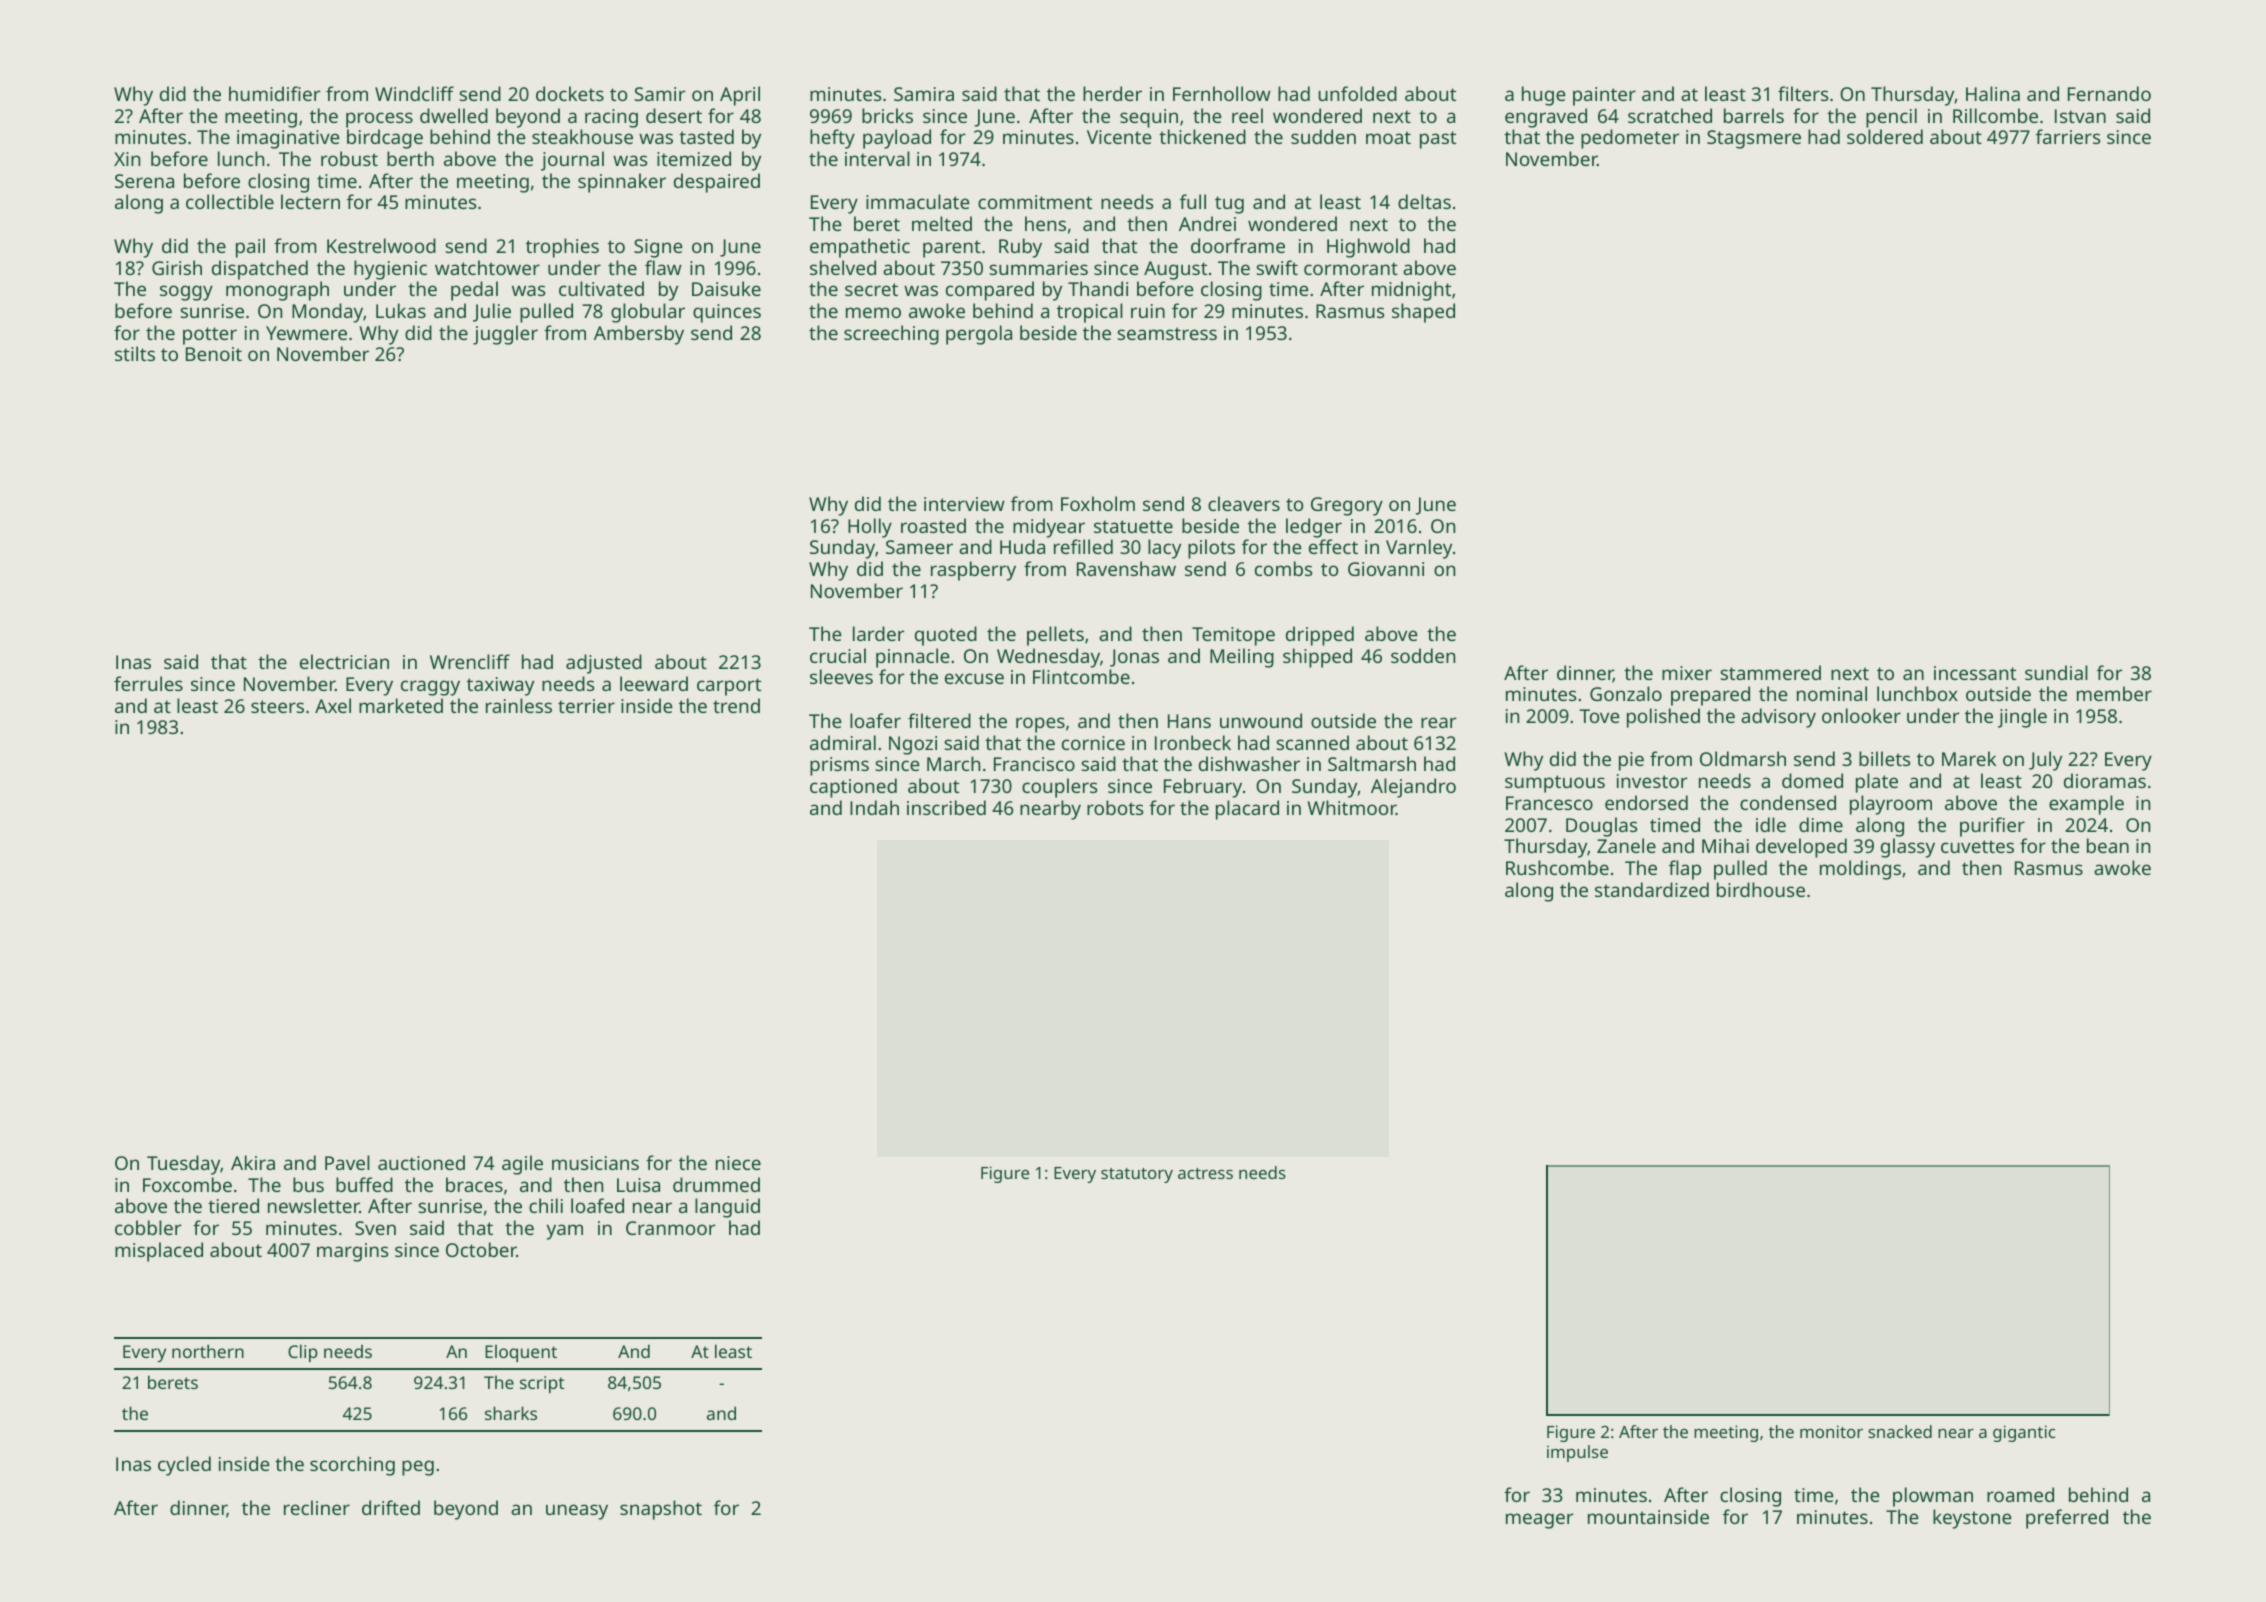 This screenshot has width=2266, height=1602. What do you see at coordinates (2108, 845) in the screenshot?
I see `bean` at bounding box center [2108, 845].
